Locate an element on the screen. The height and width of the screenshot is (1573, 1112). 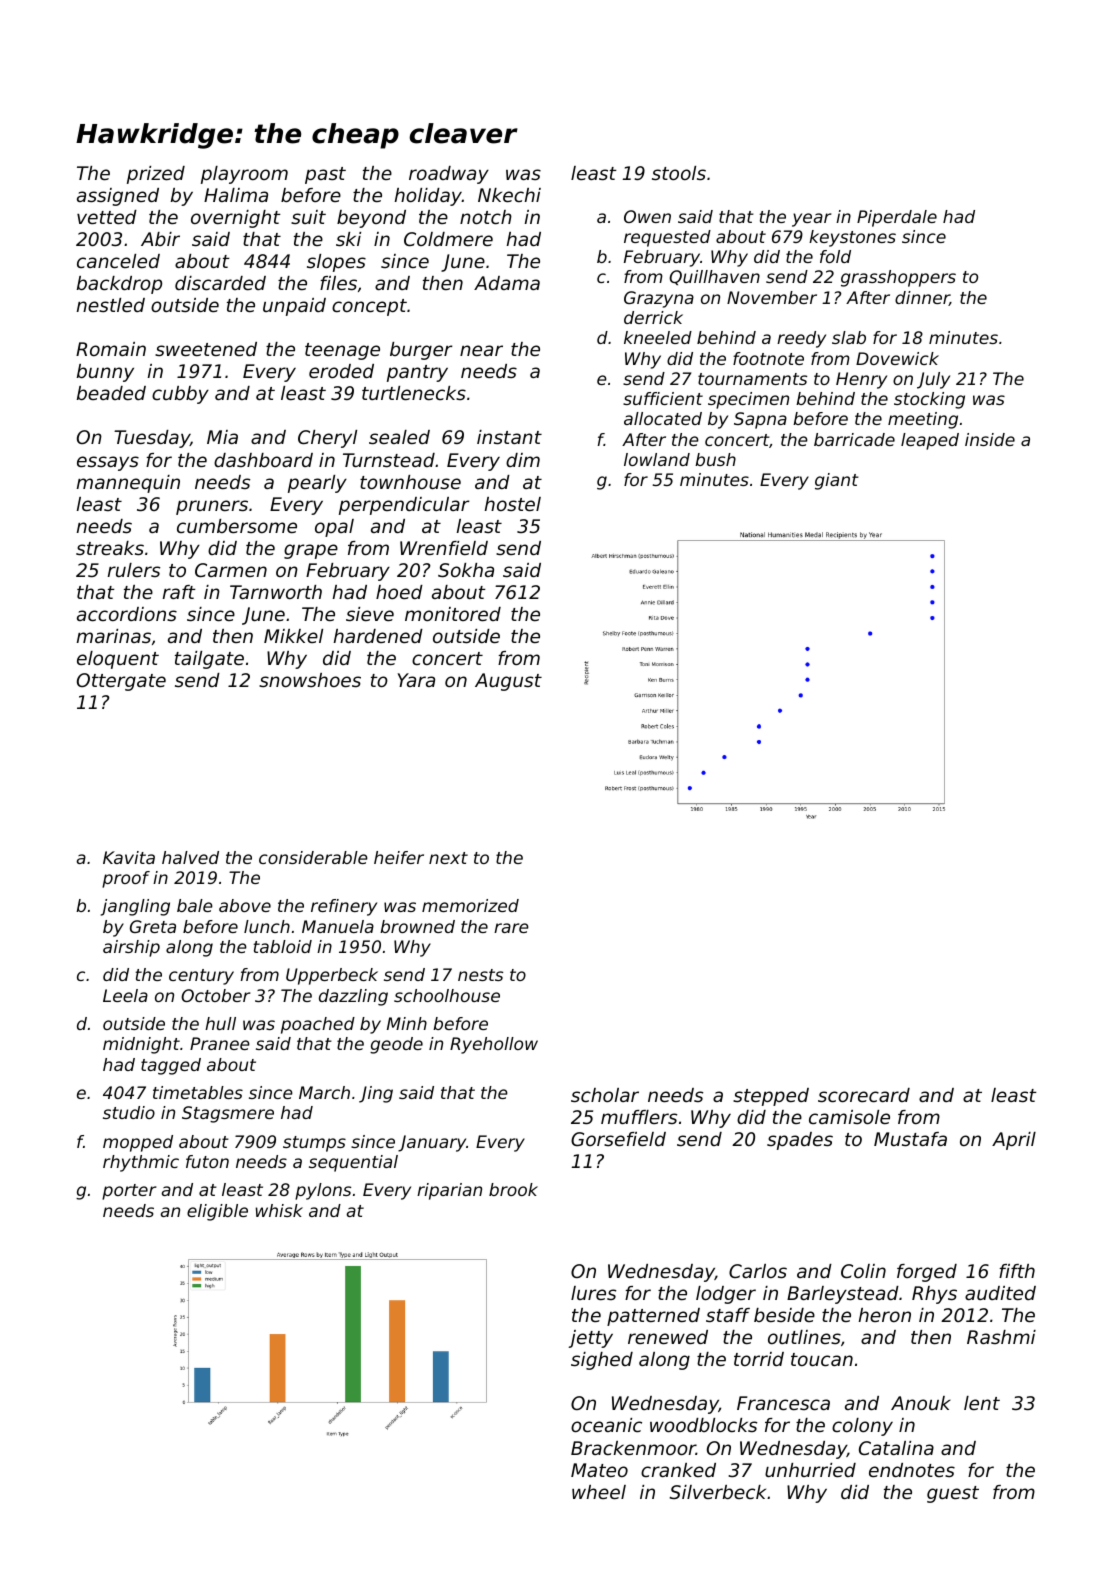
Nkechi is located at coordinates (509, 195).
